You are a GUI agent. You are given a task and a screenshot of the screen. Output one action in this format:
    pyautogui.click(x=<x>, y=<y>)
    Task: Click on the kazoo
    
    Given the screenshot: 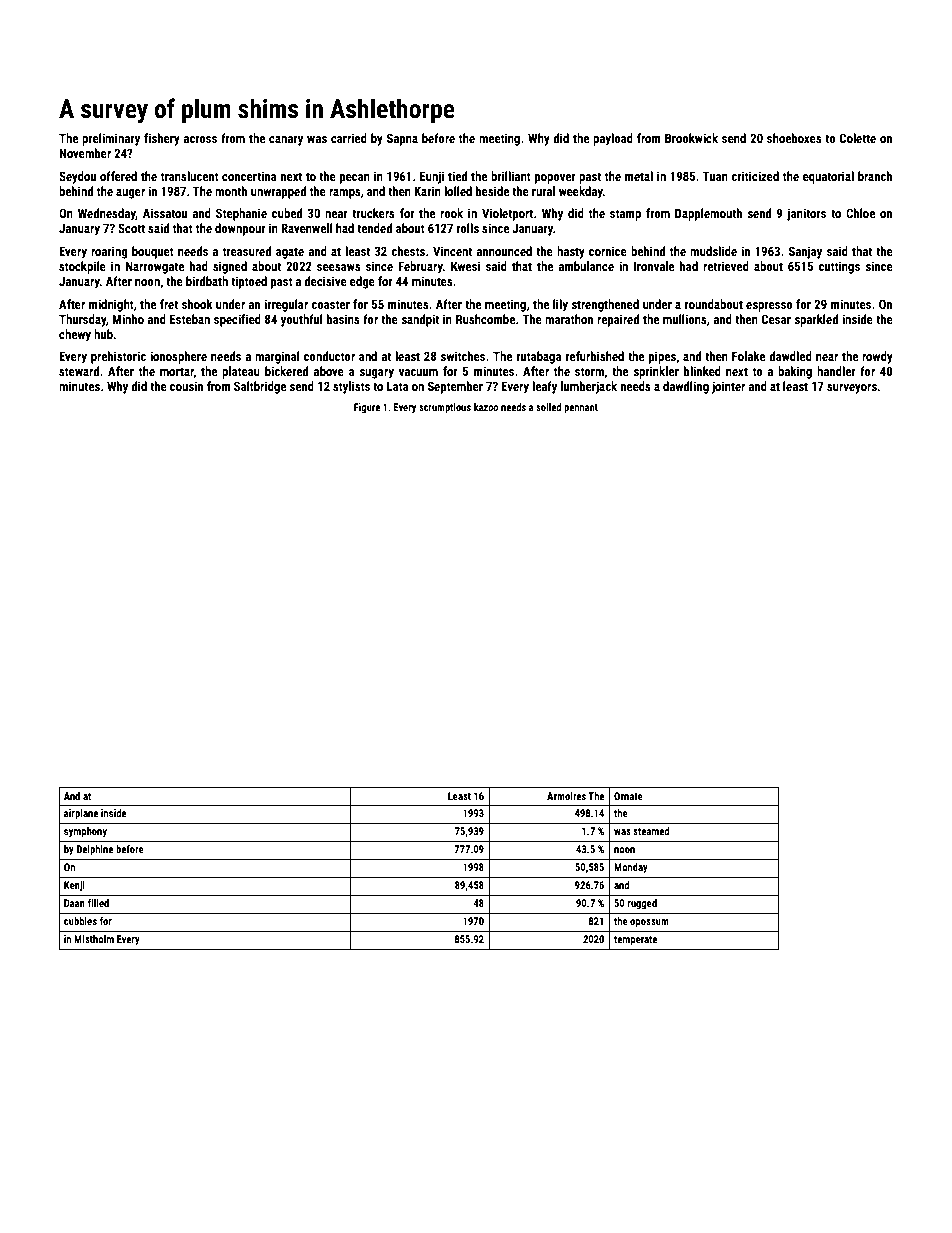 What is the action you would take?
    pyautogui.click(x=486, y=407)
